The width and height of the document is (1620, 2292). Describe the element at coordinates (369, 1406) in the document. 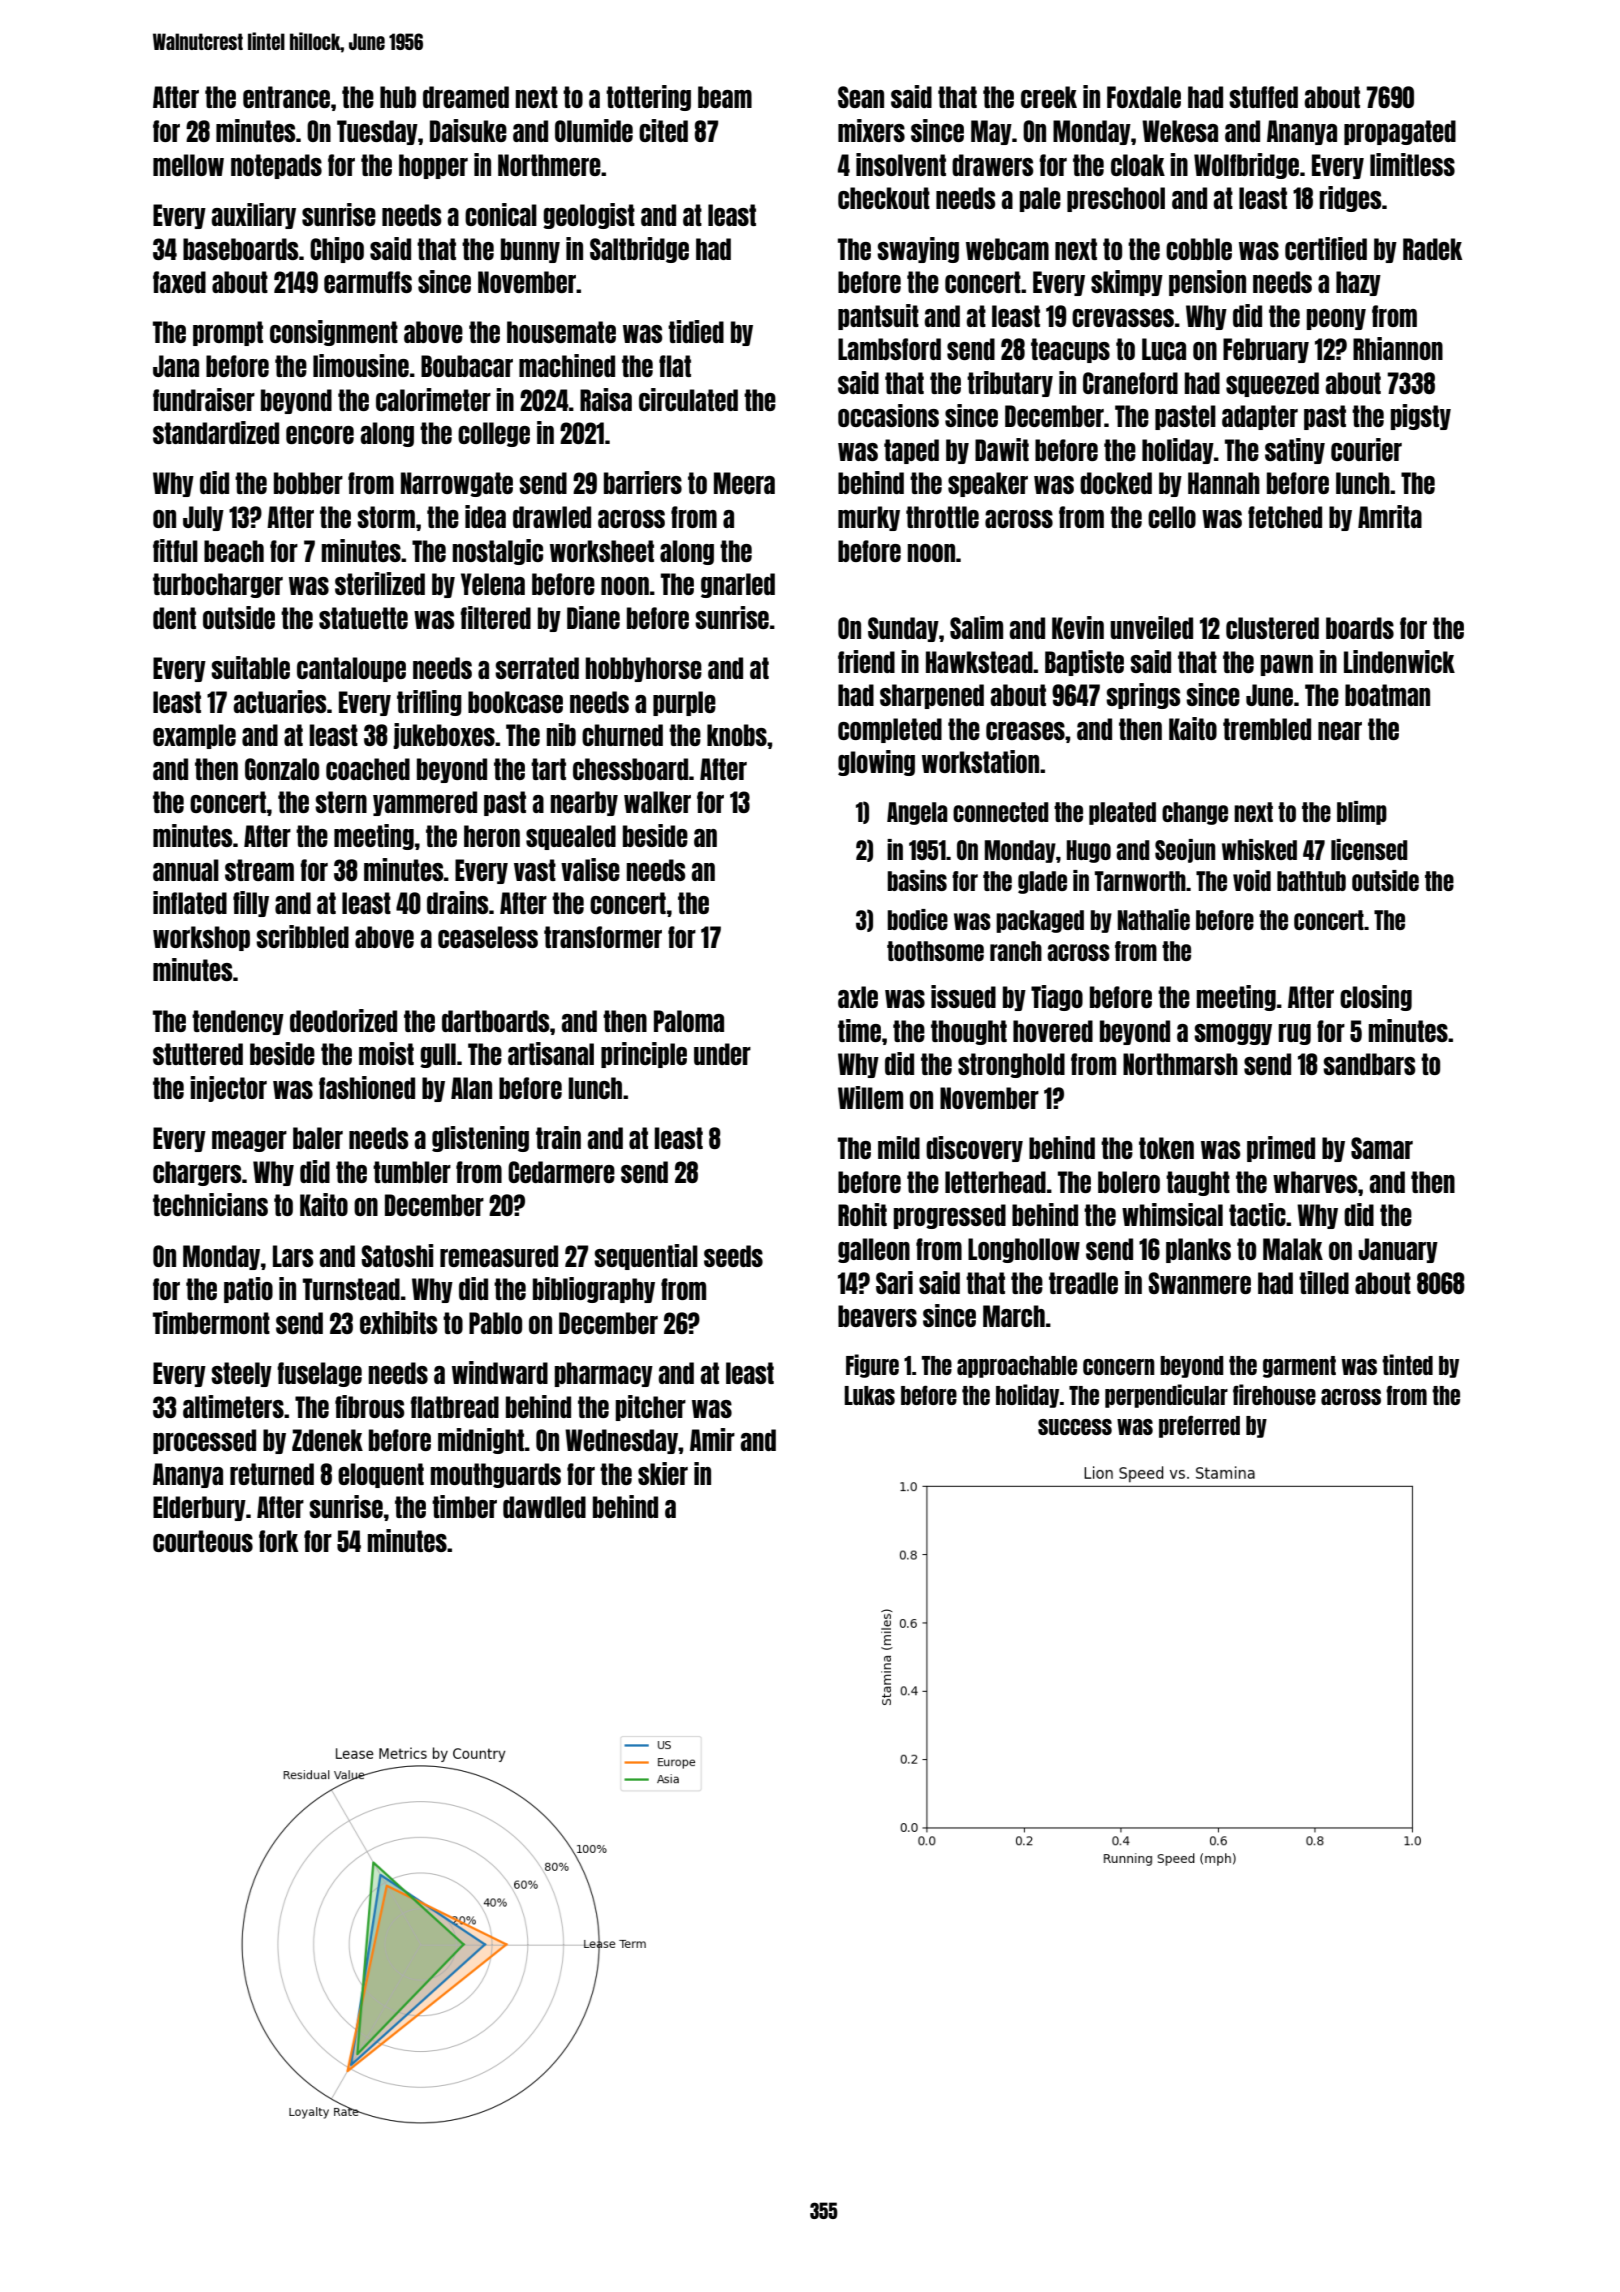

I see `fibrous` at that location.
